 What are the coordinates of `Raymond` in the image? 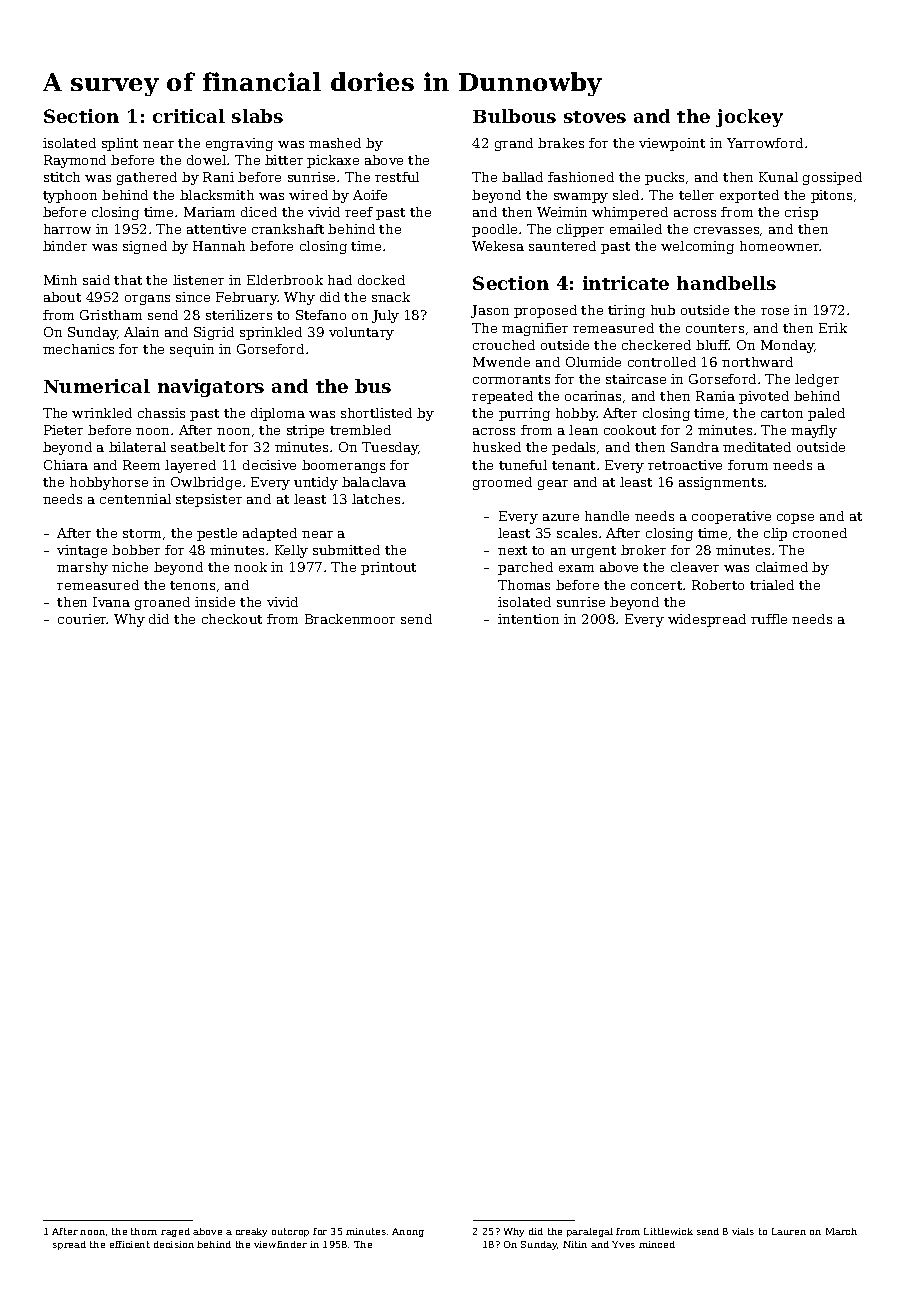 It's located at (75, 161).
